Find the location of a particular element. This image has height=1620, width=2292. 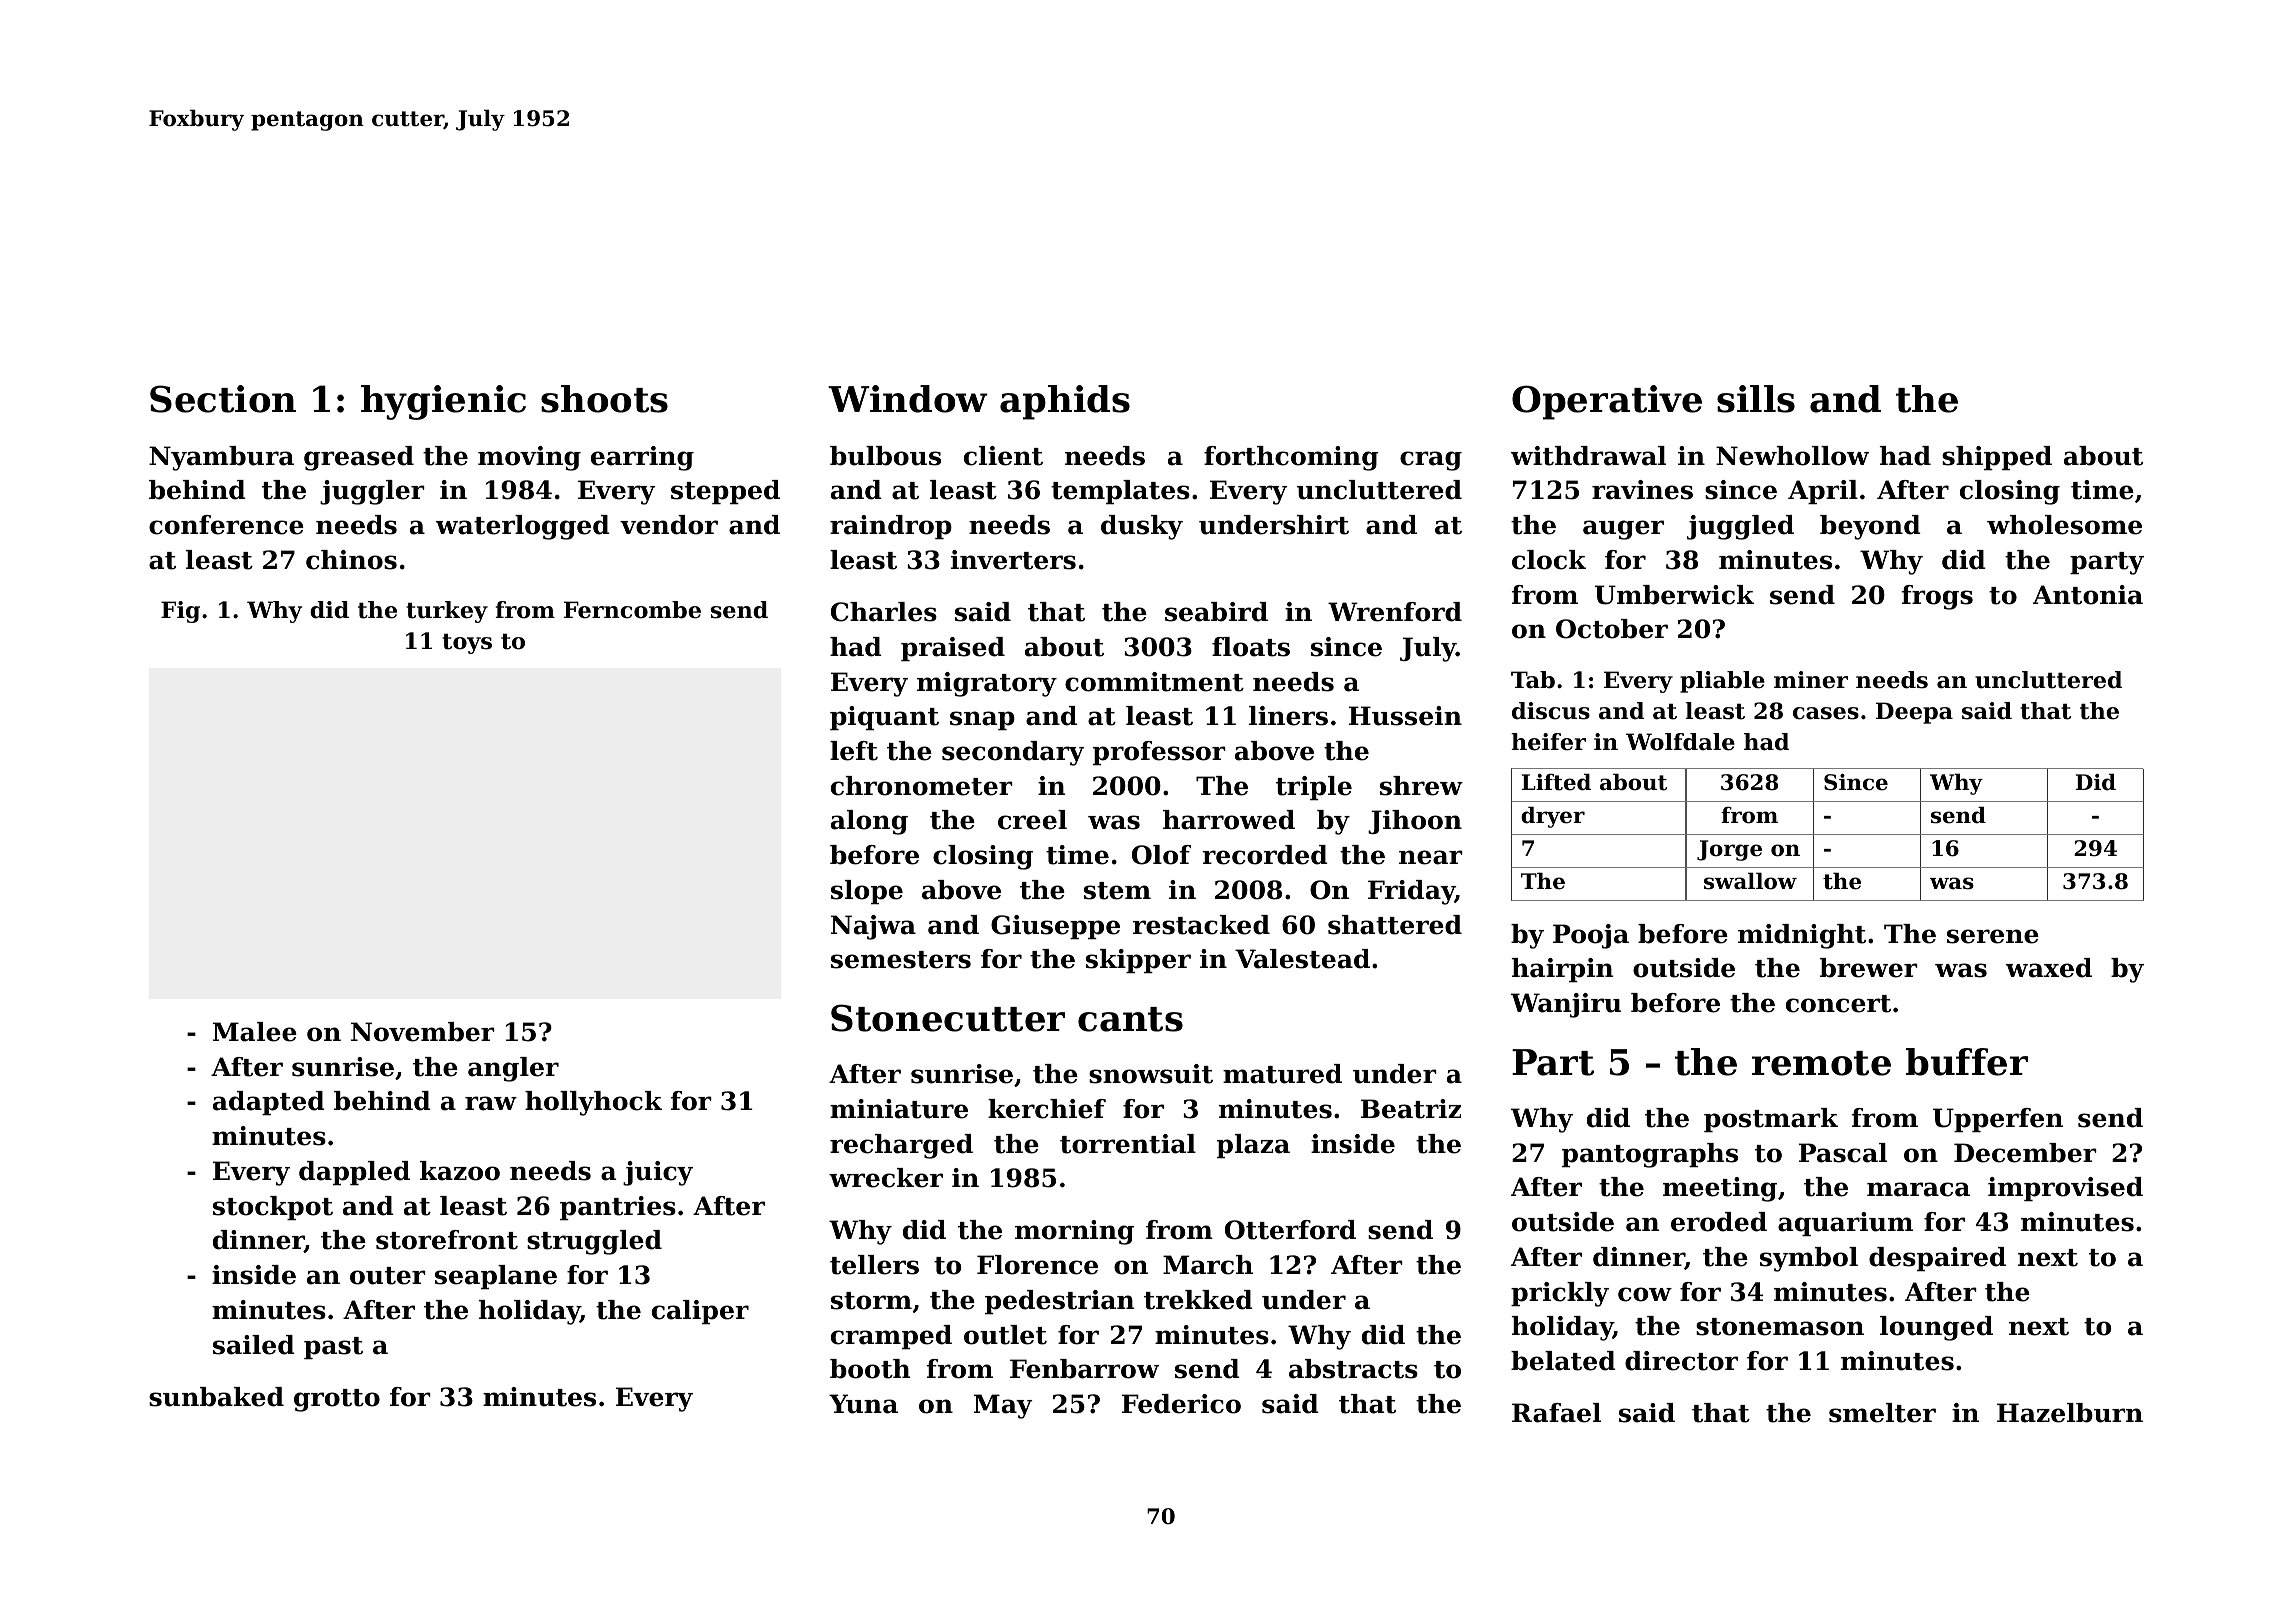

forthcoming is located at coordinates (1291, 458).
